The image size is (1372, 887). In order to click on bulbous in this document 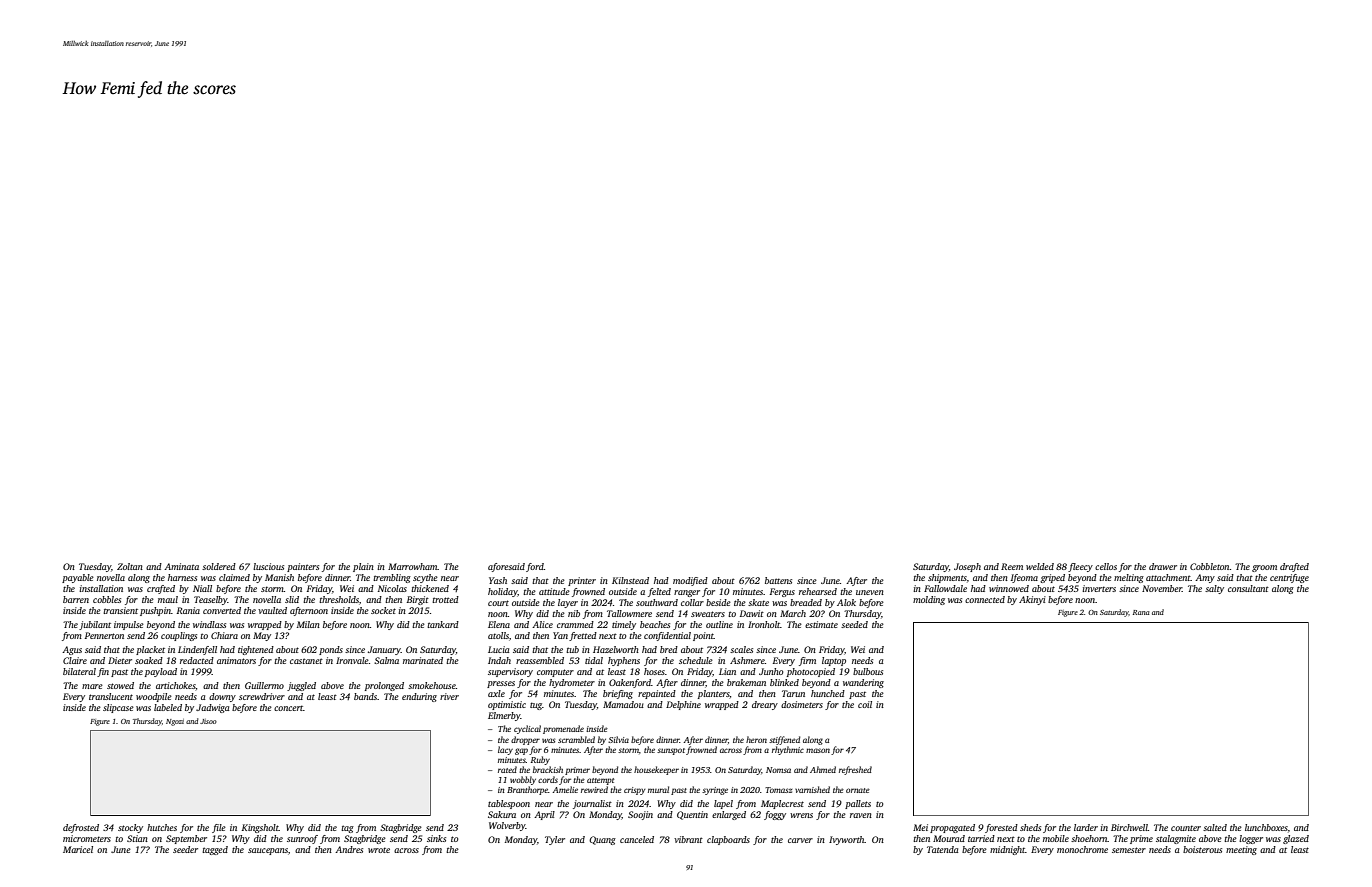, I will do `click(868, 671)`.
